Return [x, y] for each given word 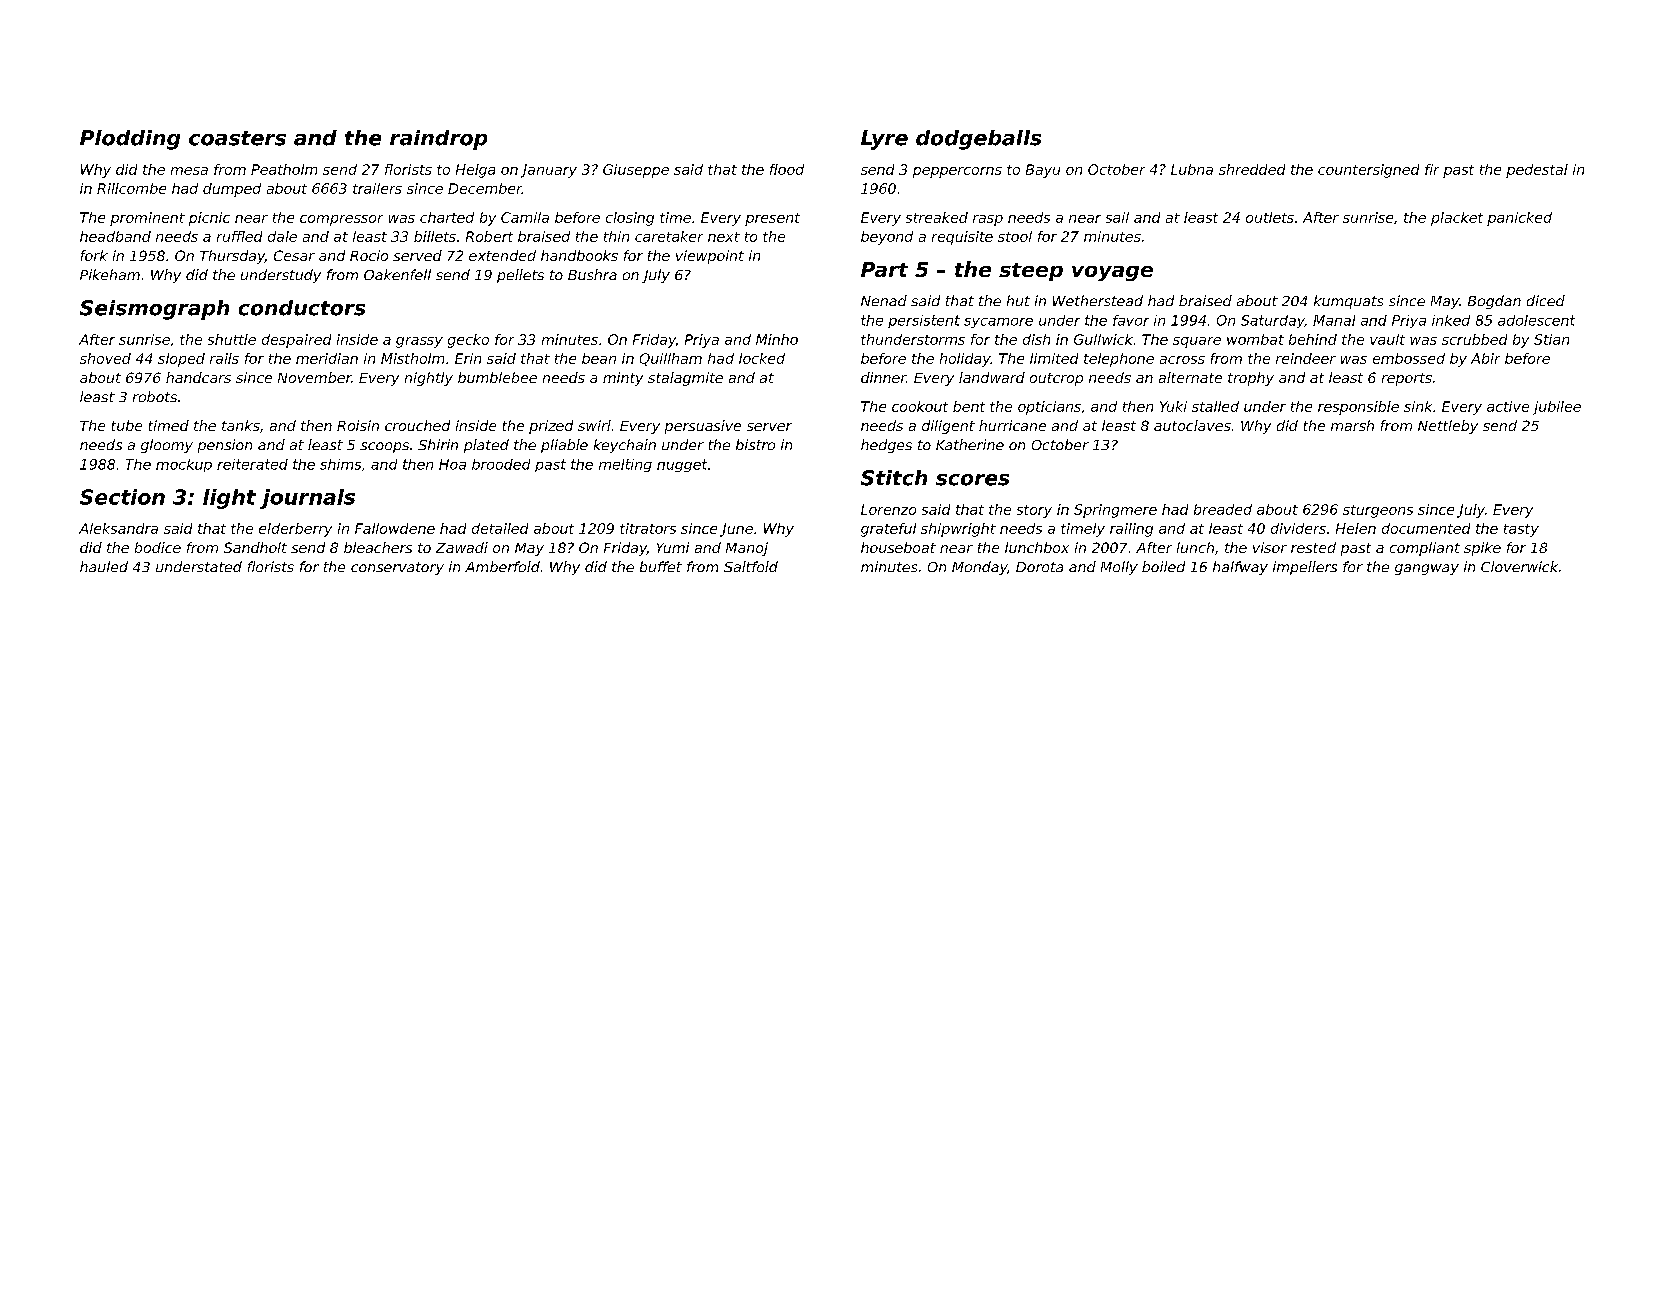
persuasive [703, 427]
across [1182, 360]
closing [630, 219]
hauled [104, 566]
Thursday [232, 257]
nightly [429, 379]
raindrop [438, 140]
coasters [237, 138]
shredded [1252, 169]
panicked [1519, 219]
